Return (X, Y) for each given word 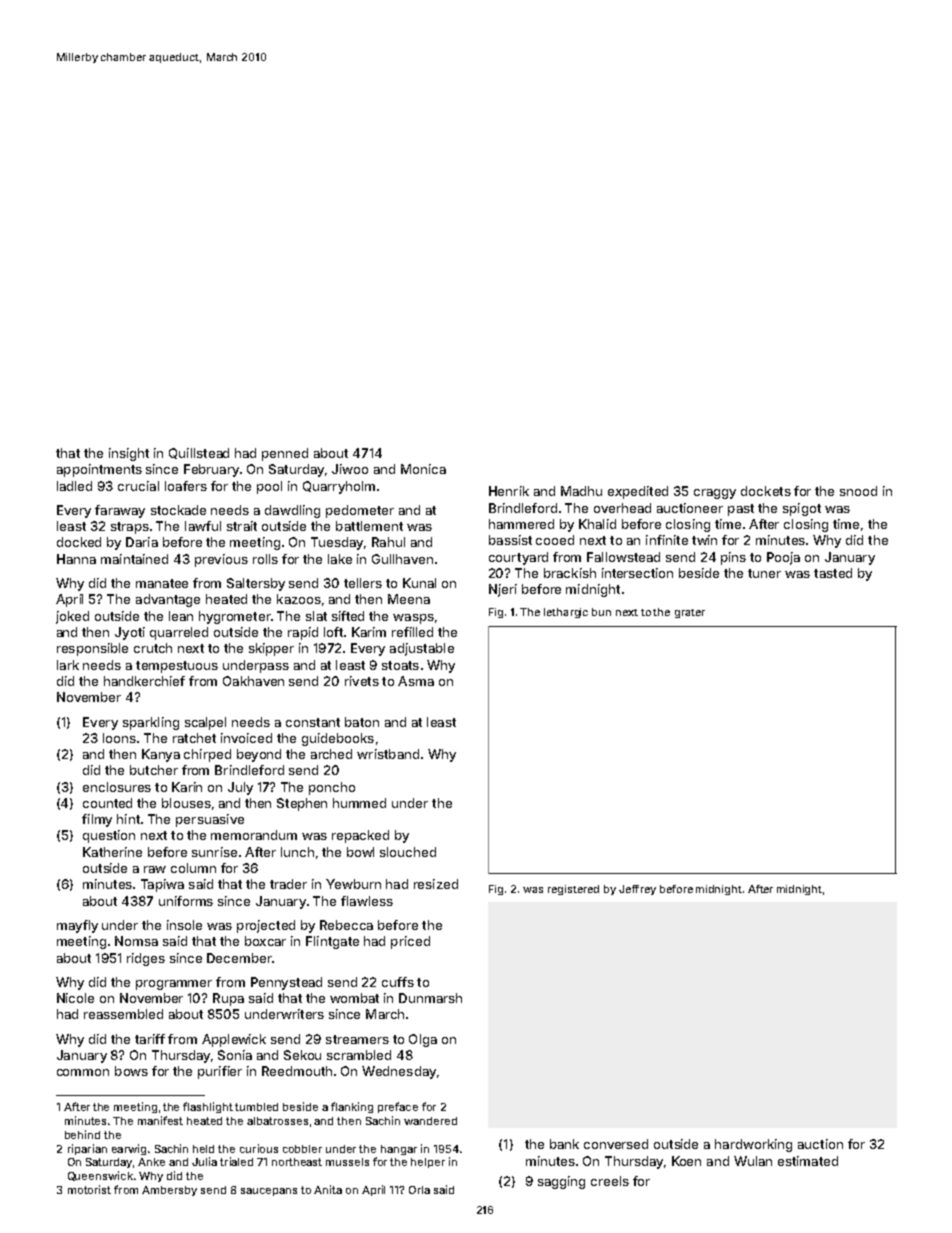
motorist (89, 1189)
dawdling (292, 511)
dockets (766, 491)
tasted (833, 573)
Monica (423, 469)
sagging (561, 1182)
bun (601, 612)
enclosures (117, 787)
